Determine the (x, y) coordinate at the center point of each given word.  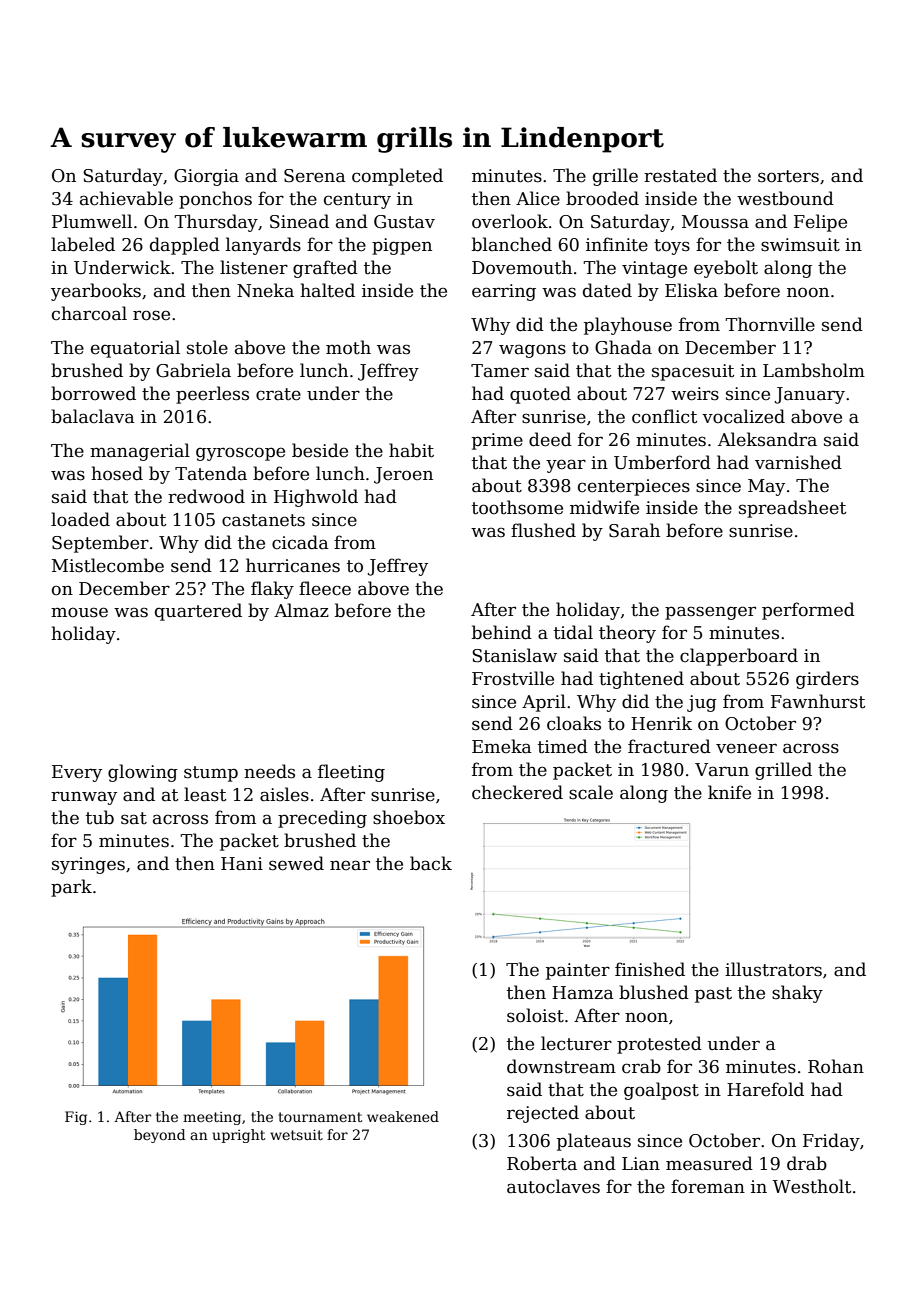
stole (207, 347)
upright (238, 1136)
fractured (669, 746)
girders (827, 680)
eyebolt (726, 269)
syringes (88, 865)
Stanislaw (514, 655)
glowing (143, 773)
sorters (788, 176)
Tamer (500, 371)
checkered (517, 792)
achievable (126, 198)
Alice (538, 198)
